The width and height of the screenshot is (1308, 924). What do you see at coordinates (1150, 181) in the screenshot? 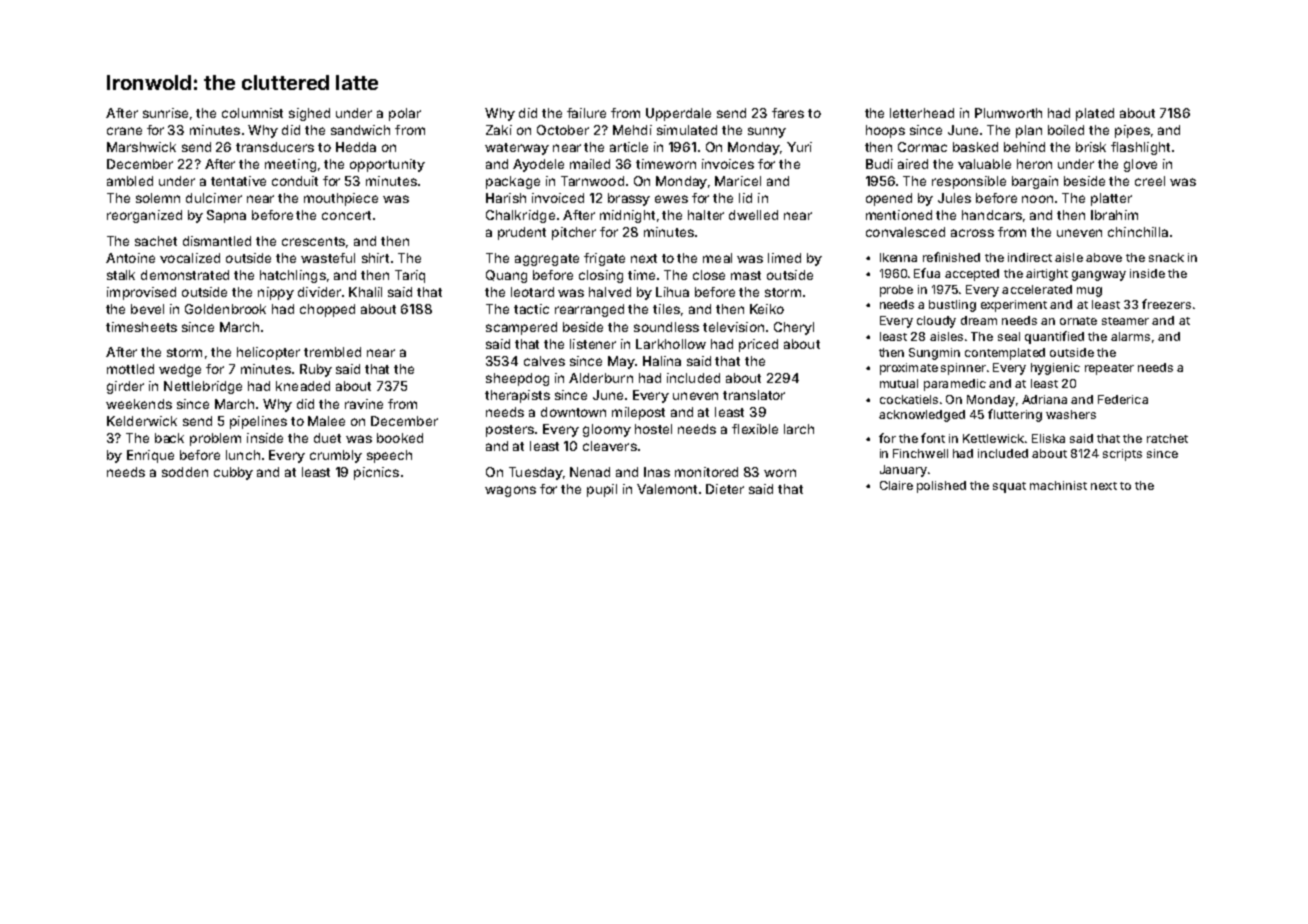
I see `creel` at bounding box center [1150, 181].
